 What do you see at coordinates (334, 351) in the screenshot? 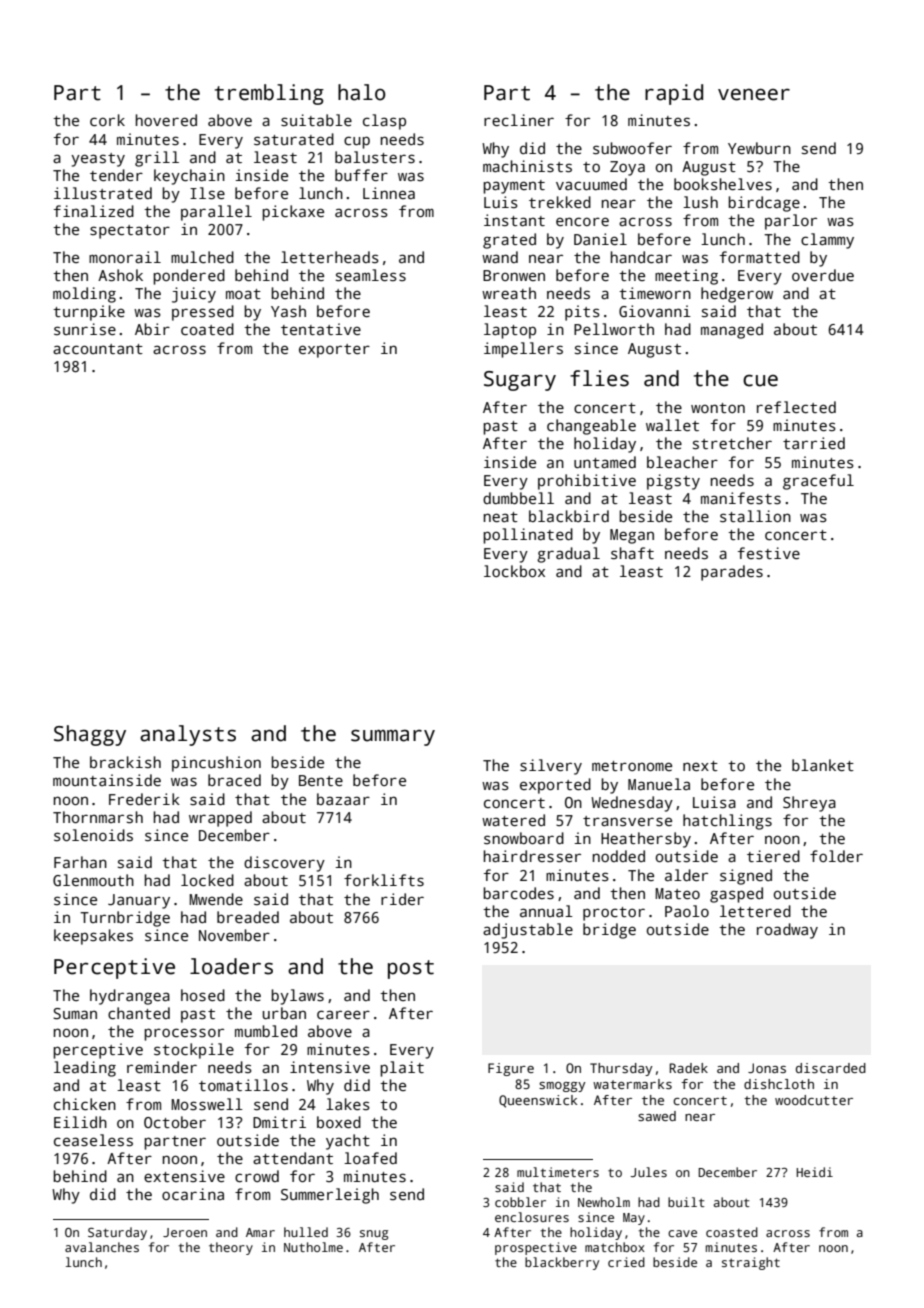
I see `exporter` at bounding box center [334, 351].
